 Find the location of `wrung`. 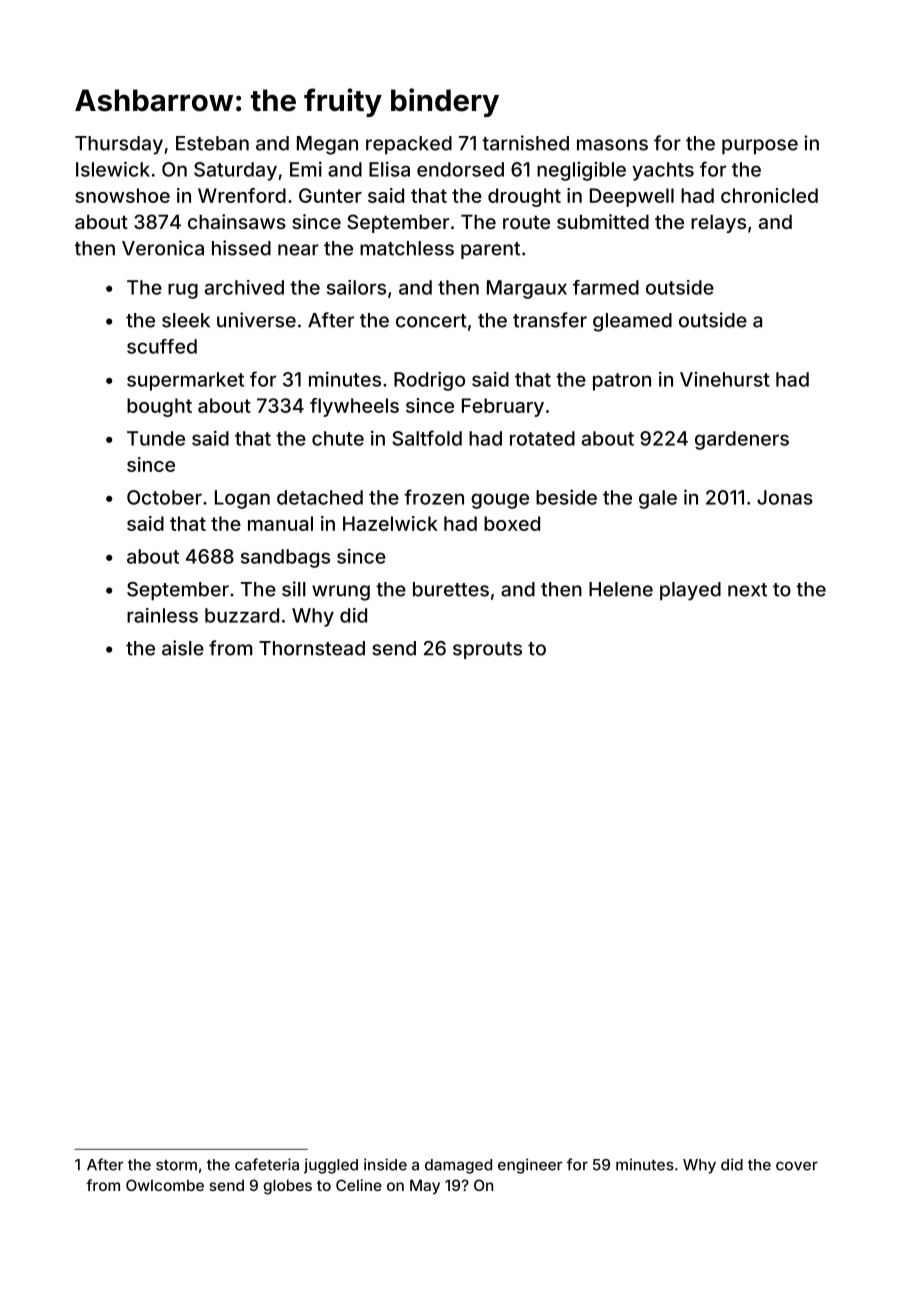

wrung is located at coordinates (341, 593).
